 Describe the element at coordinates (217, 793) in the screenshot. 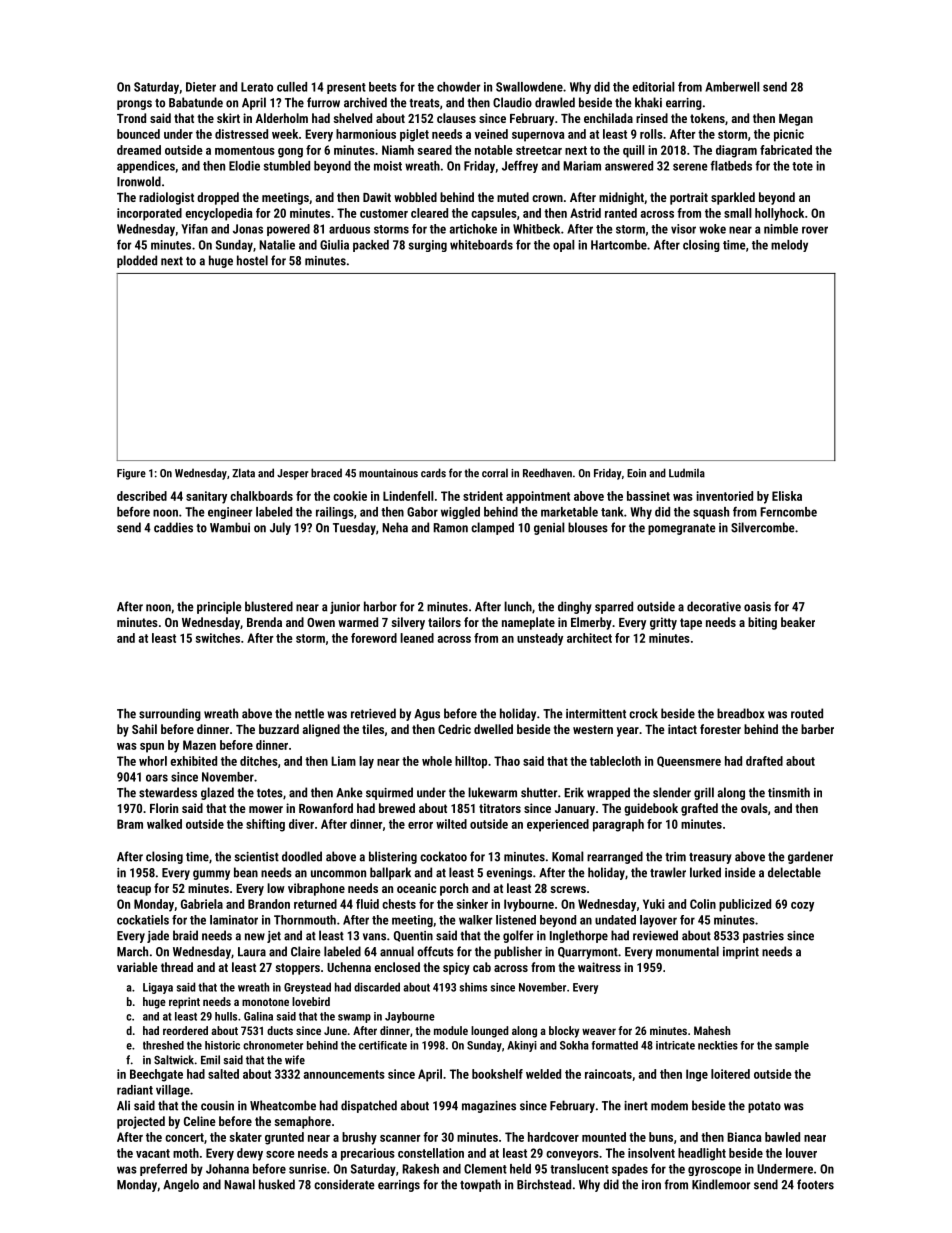

I see `glazed` at that location.
